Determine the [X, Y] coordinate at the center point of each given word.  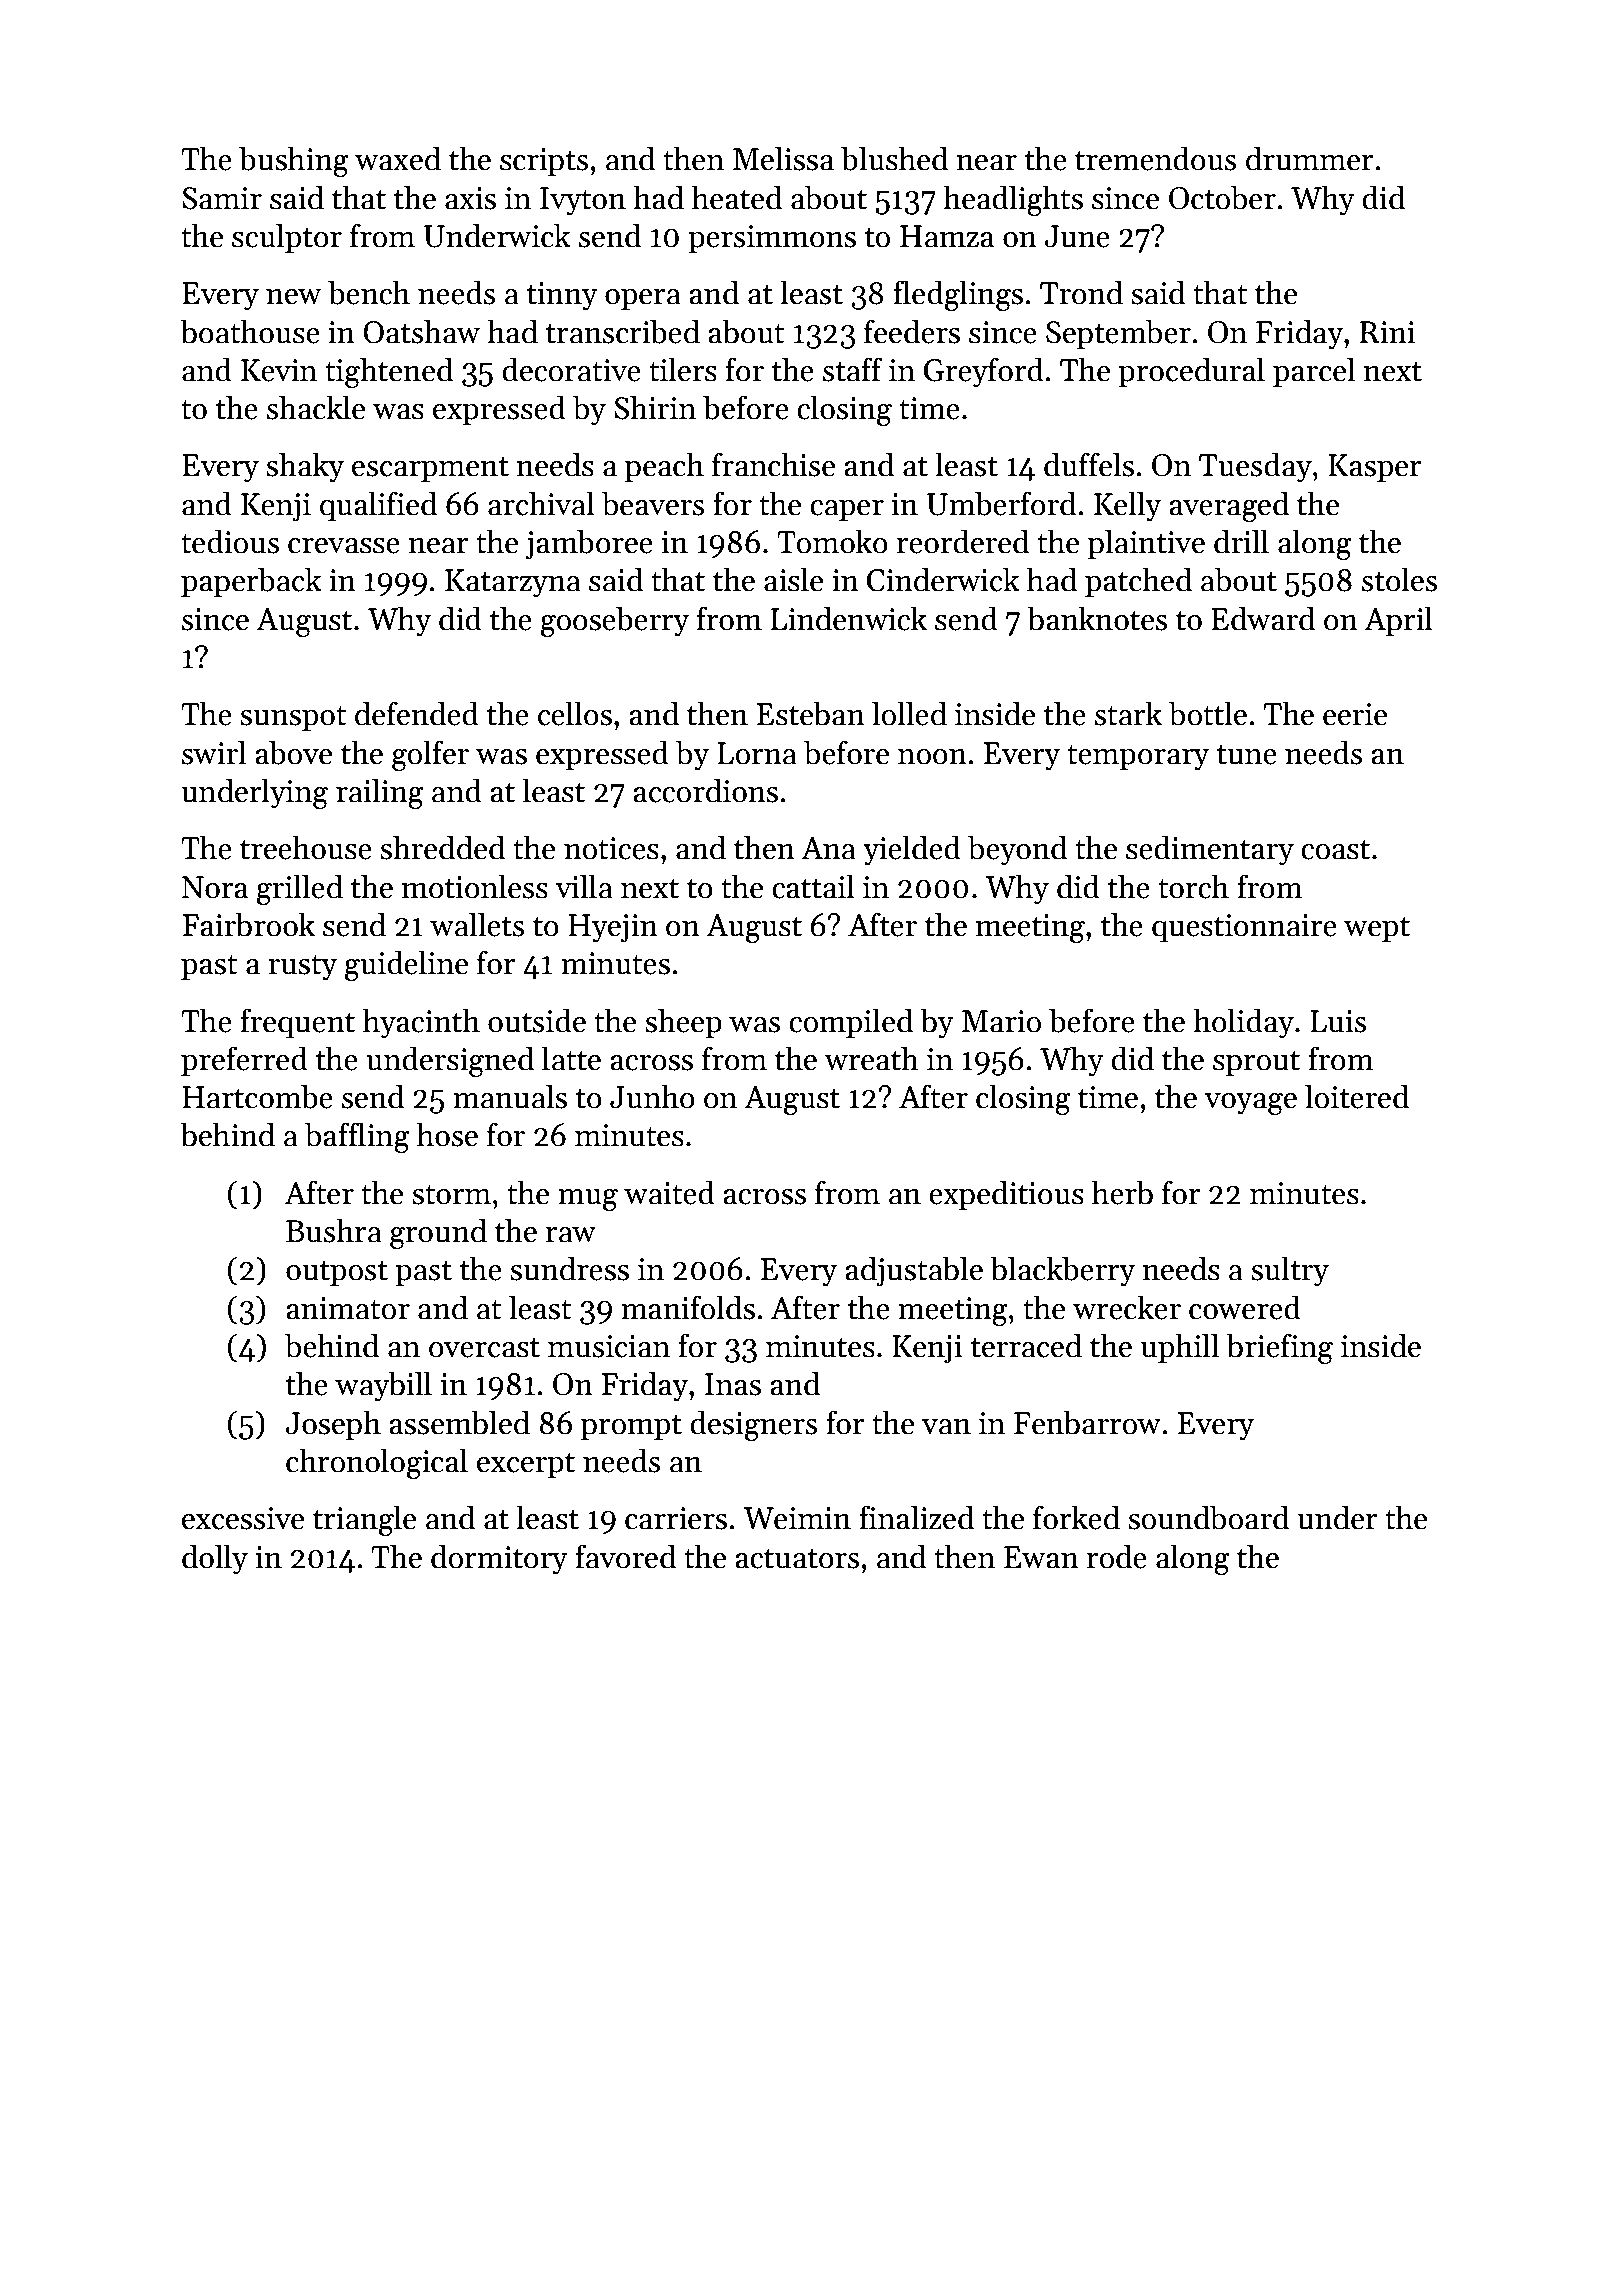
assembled [459, 1422]
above [293, 752]
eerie [1355, 714]
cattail [813, 886]
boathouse [250, 331]
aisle [793, 579]
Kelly [1127, 506]
